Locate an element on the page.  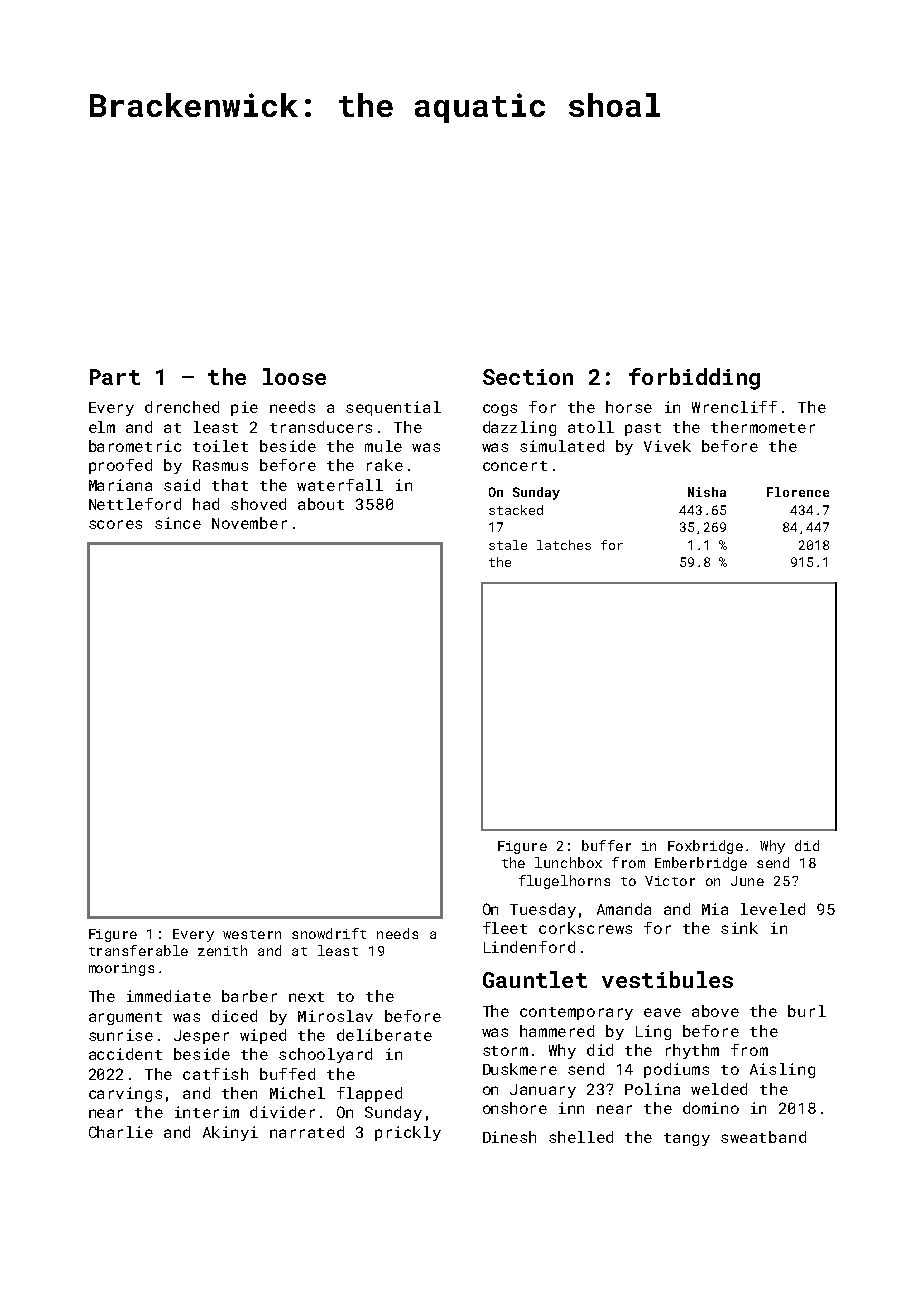
next is located at coordinates (306, 997).
